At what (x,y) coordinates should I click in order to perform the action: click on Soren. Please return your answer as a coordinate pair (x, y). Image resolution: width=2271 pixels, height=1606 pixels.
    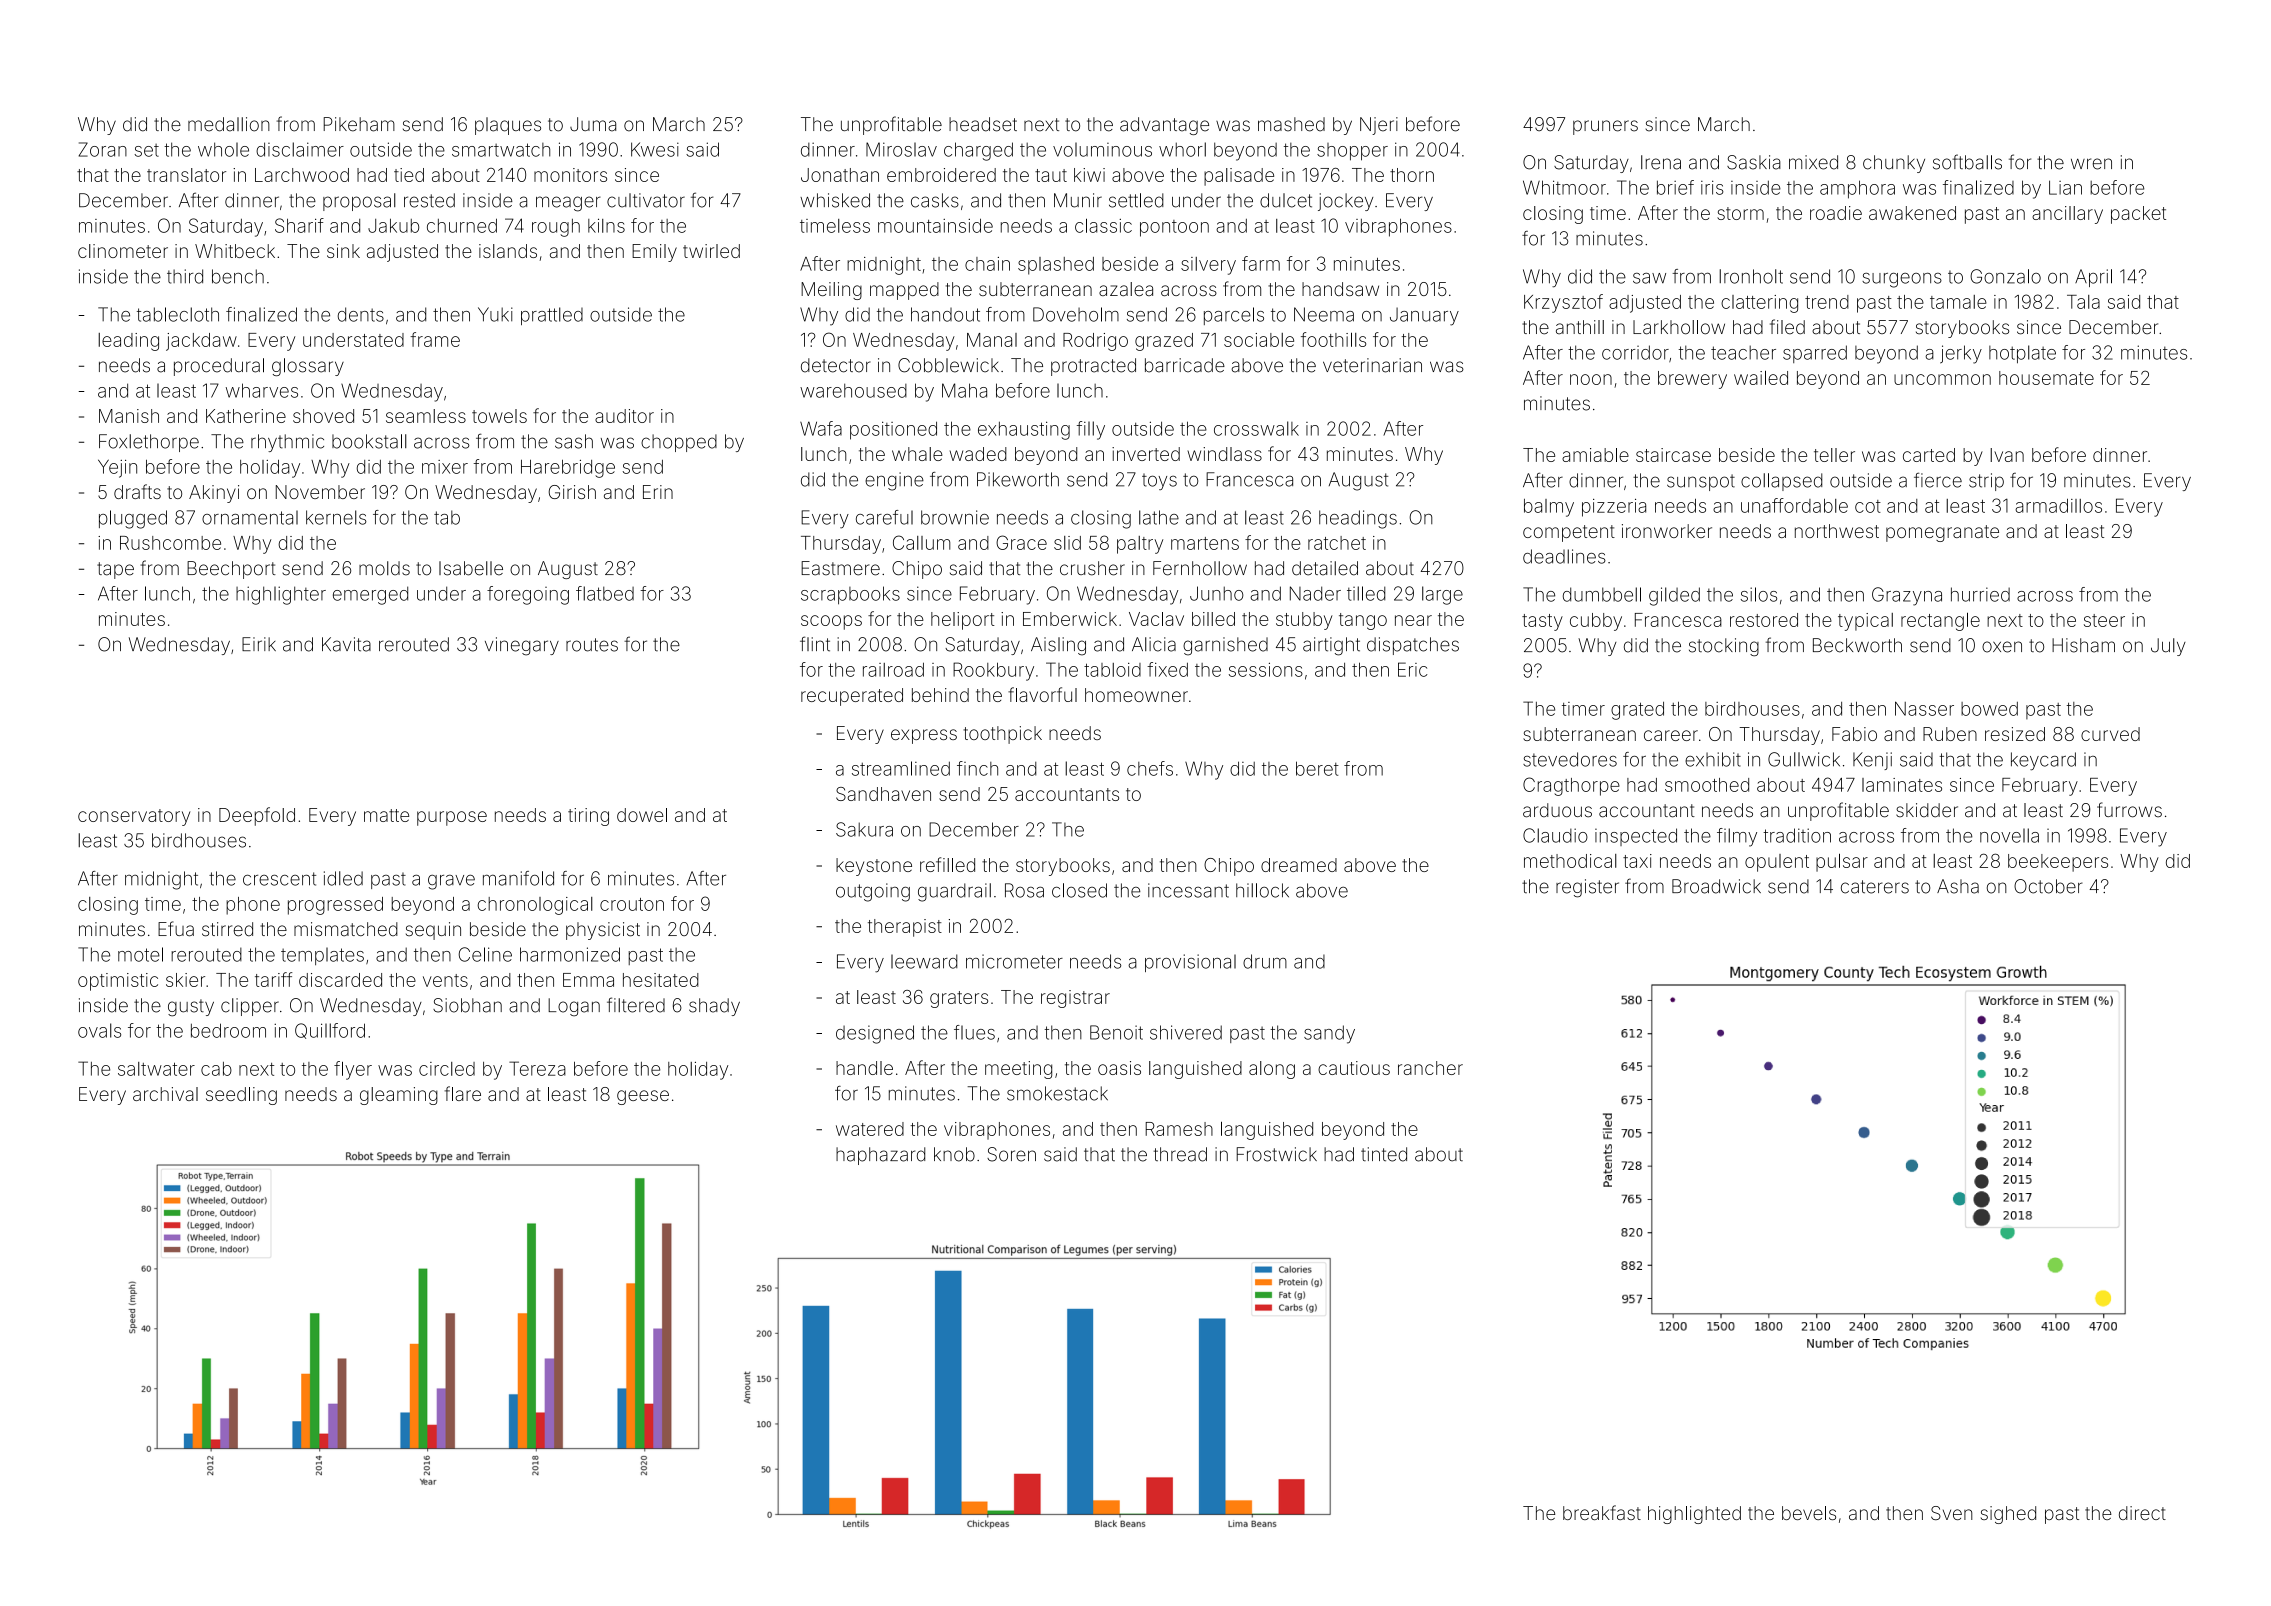
    Looking at the image, I should click on (1011, 1154).
